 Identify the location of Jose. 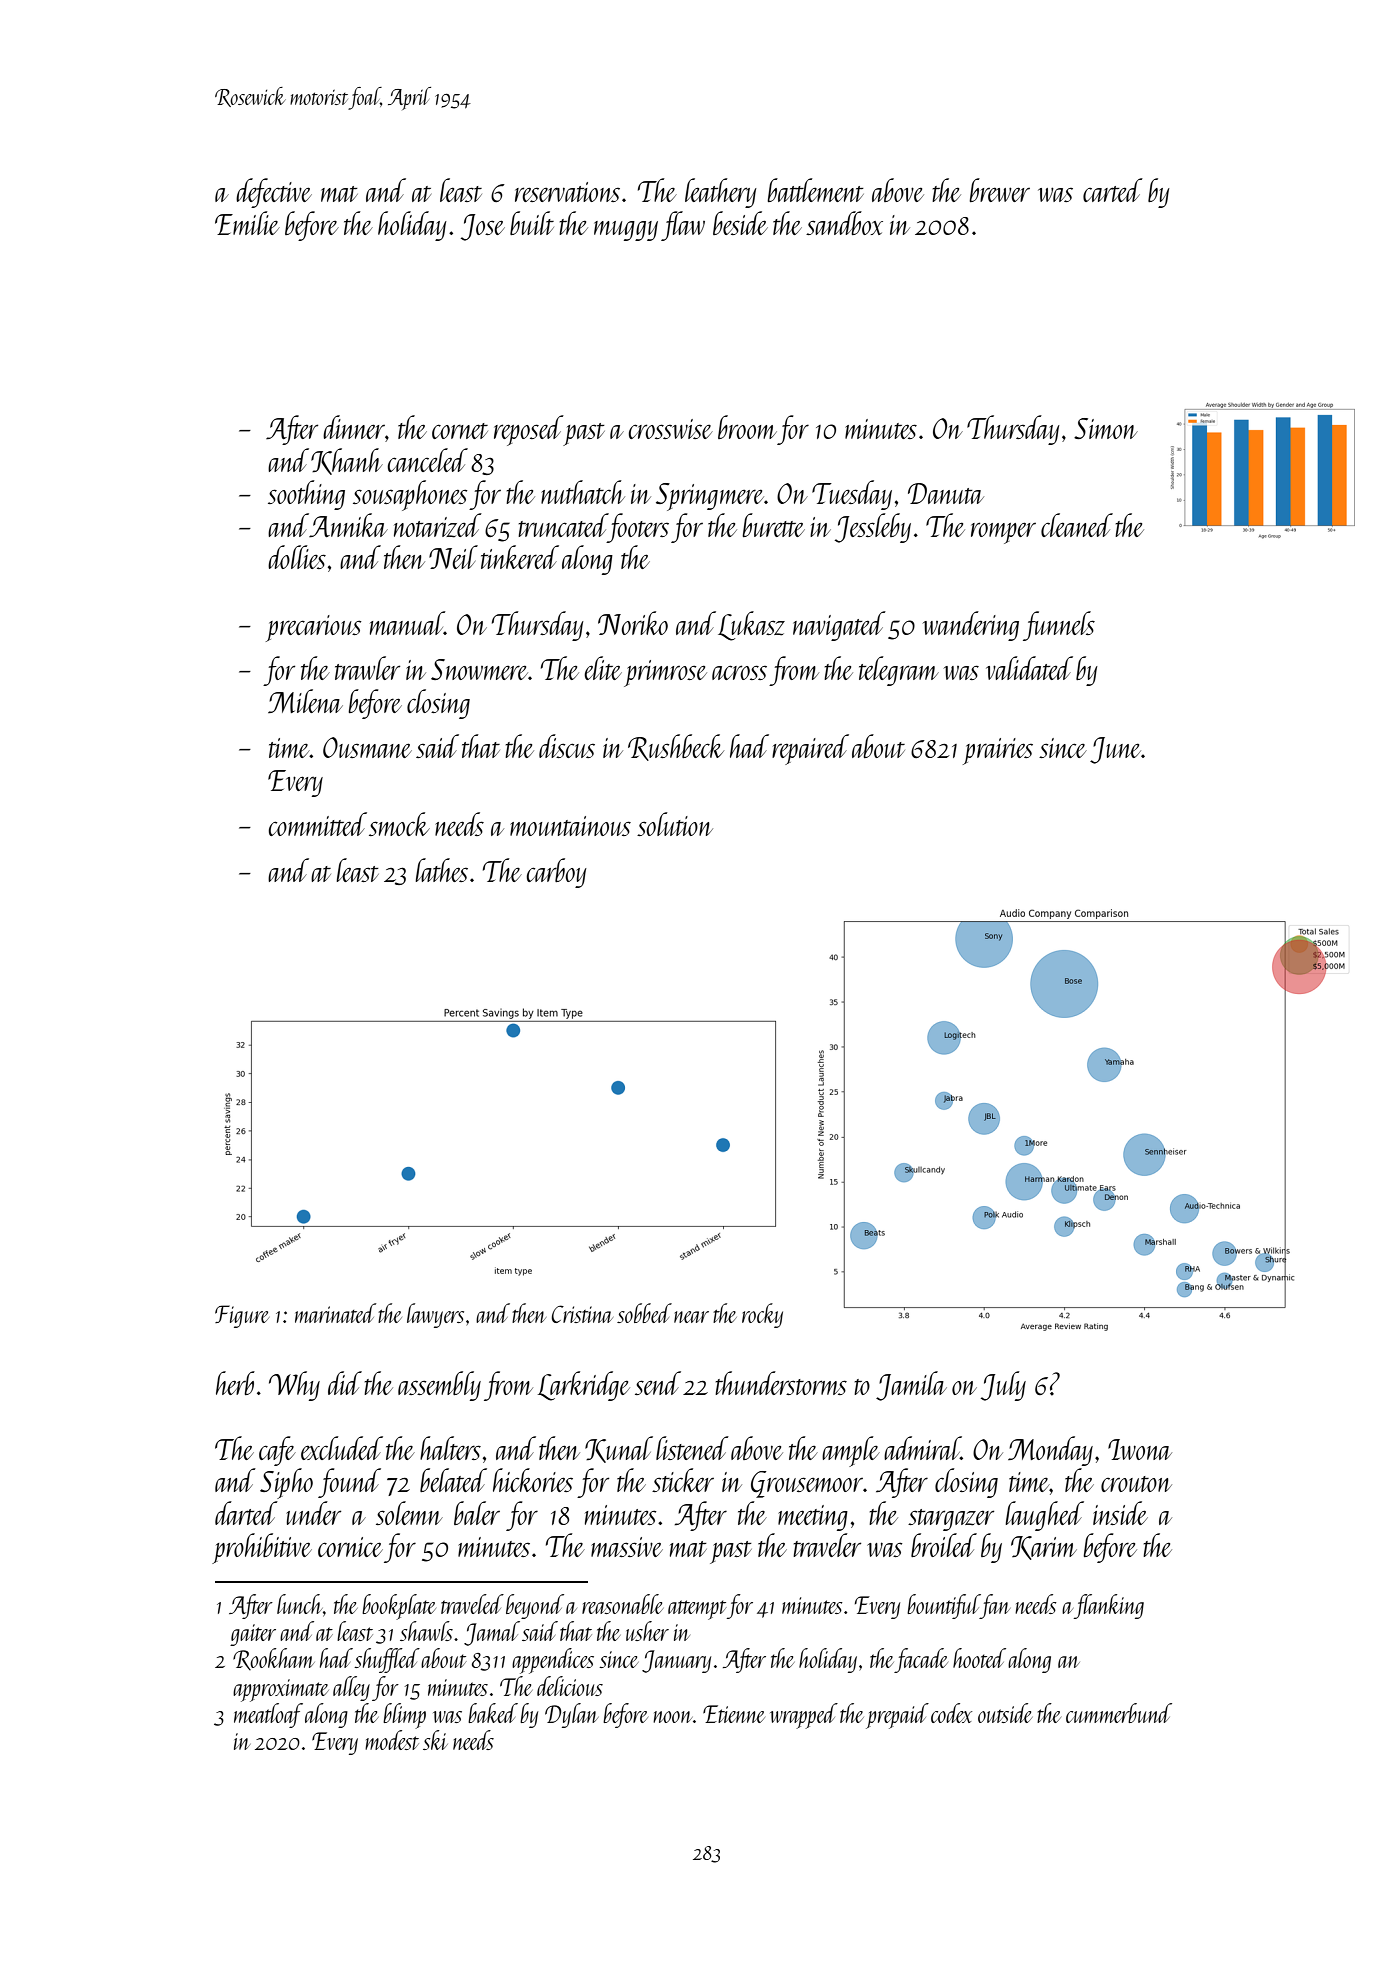
(483, 227).
